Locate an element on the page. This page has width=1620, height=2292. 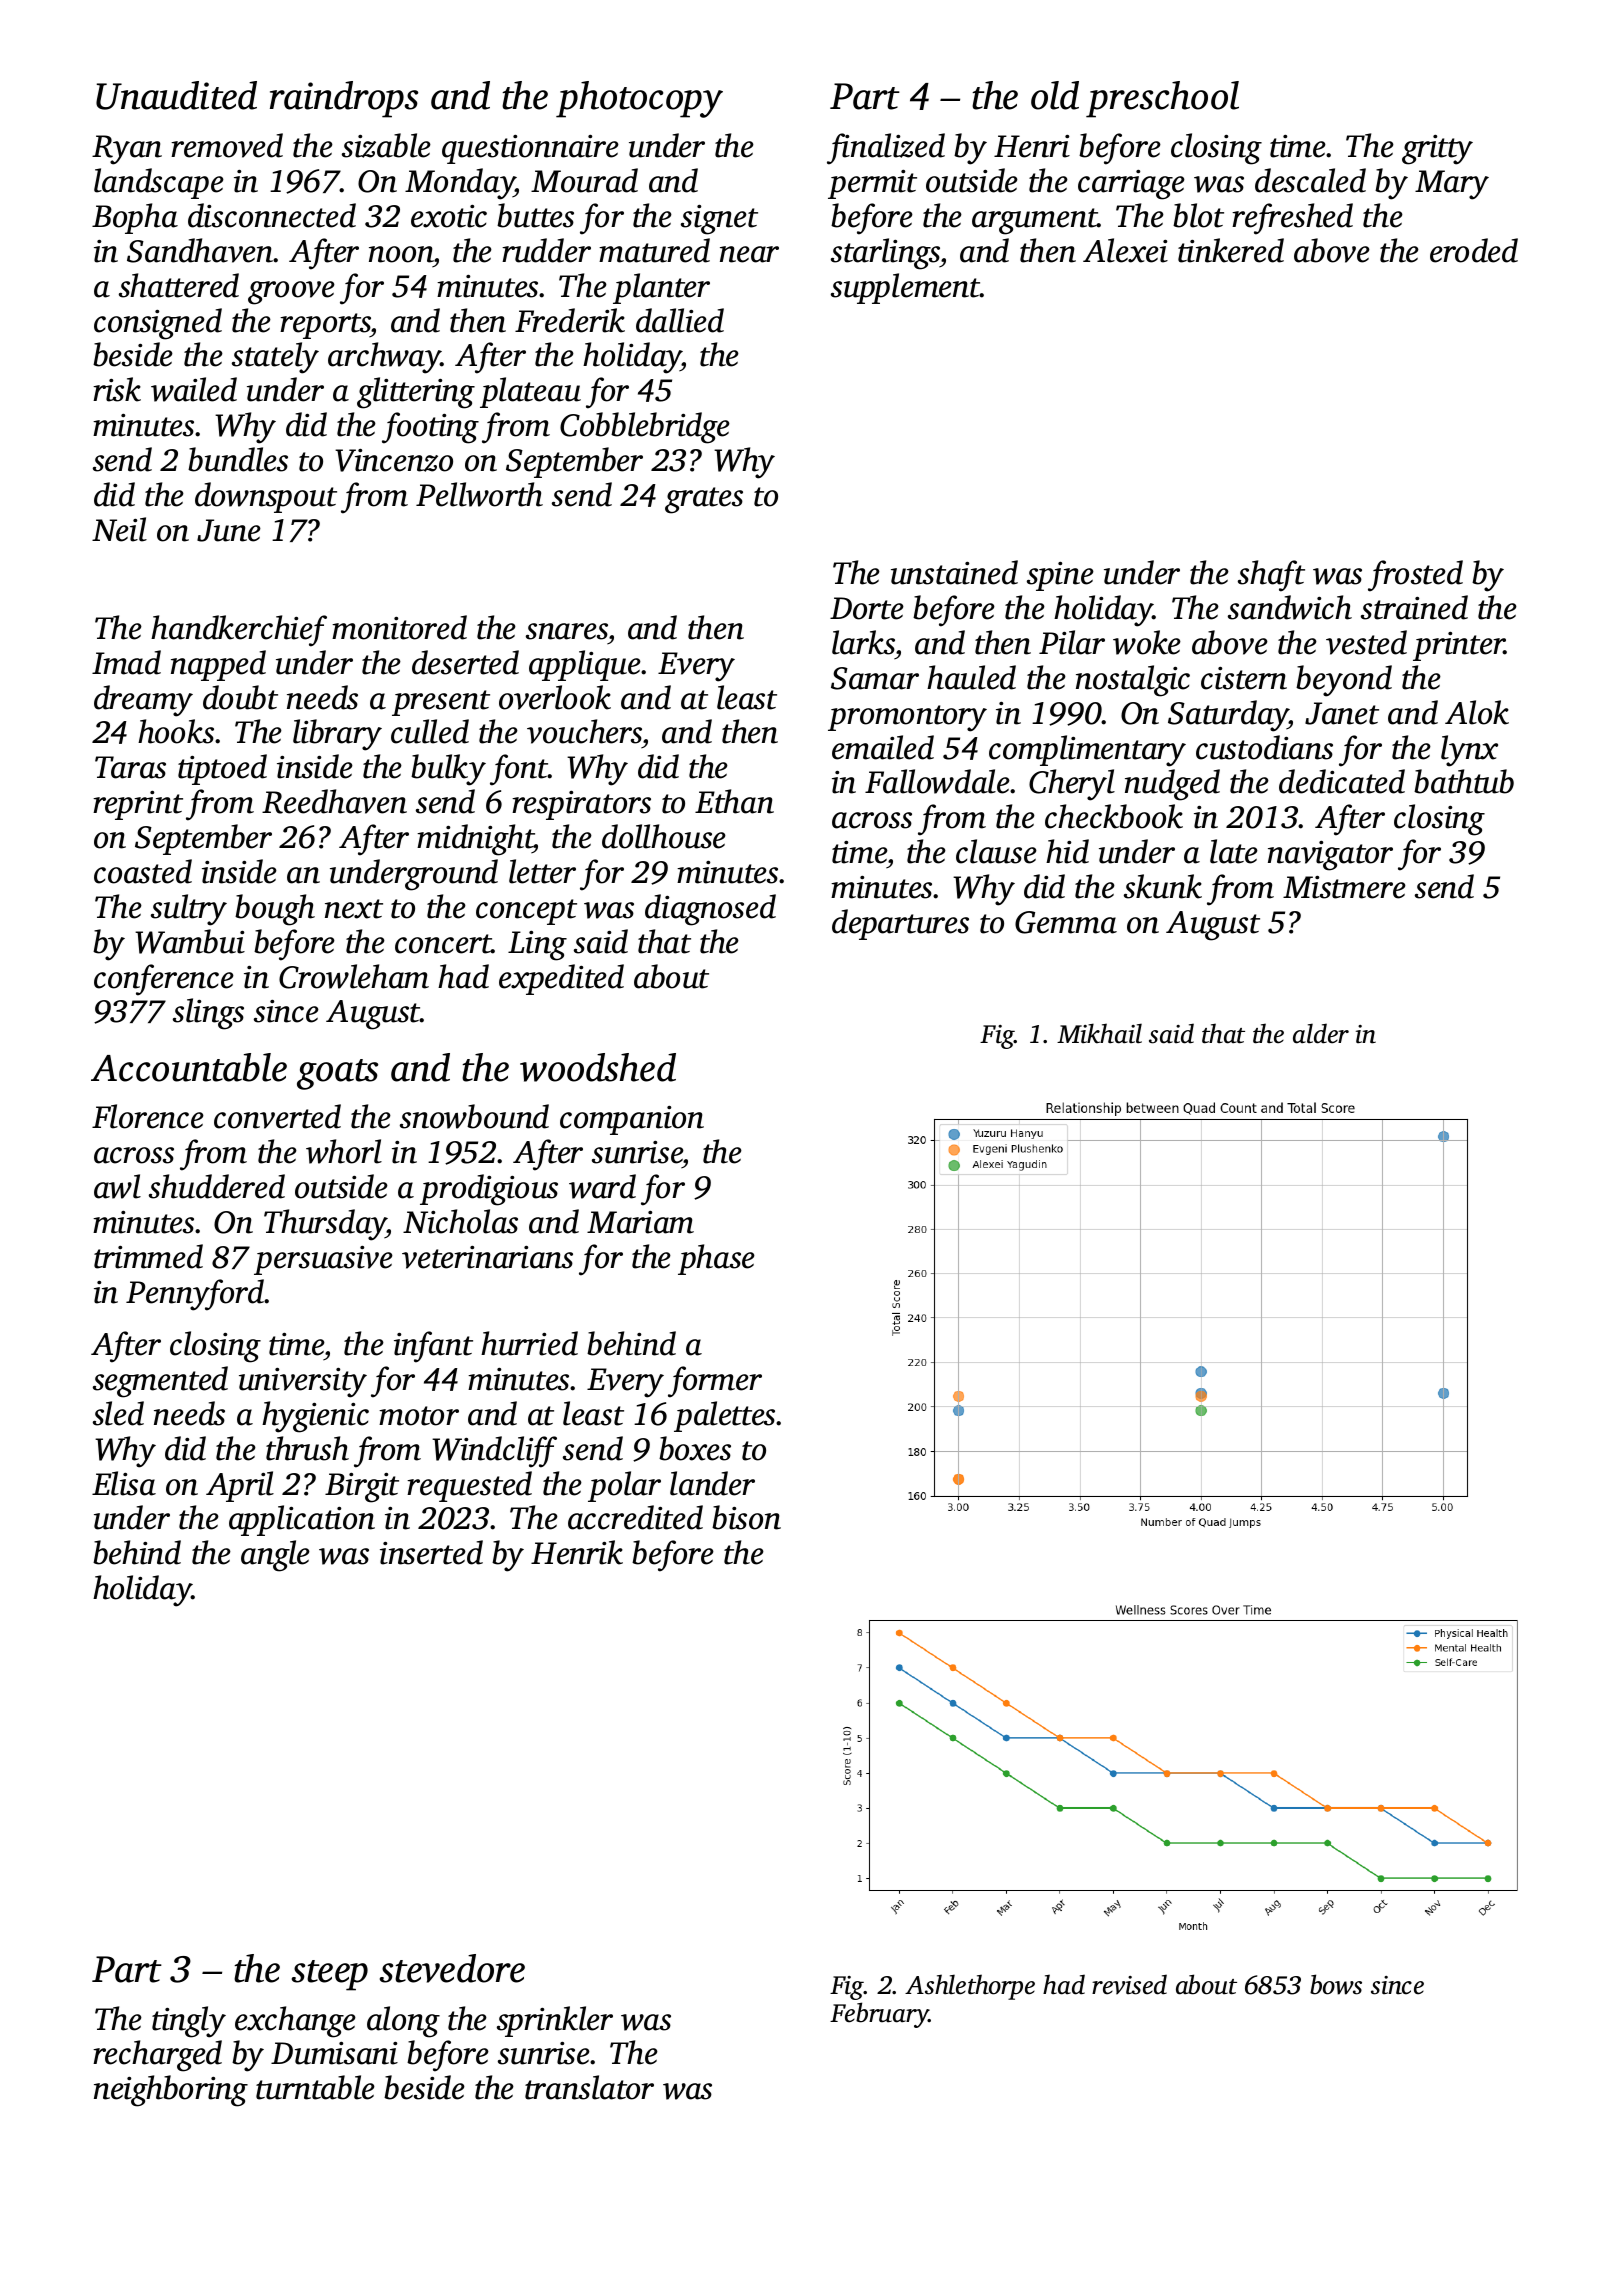
eroded is located at coordinates (1474, 250).
